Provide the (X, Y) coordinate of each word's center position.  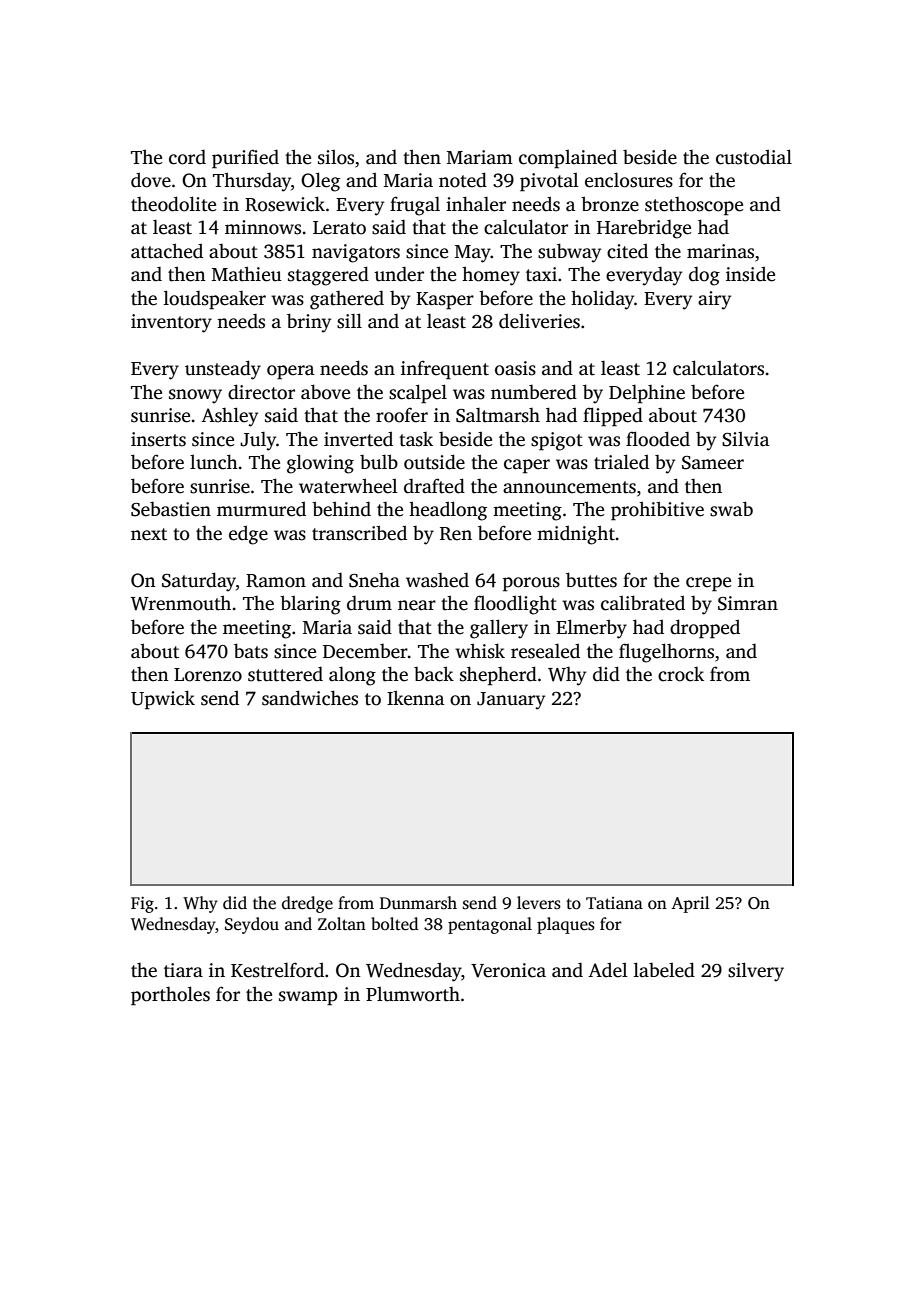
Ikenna (415, 698)
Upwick (163, 700)
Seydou (252, 925)
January (511, 701)
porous (531, 584)
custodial (754, 157)
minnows (263, 227)
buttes (591, 580)
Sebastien (171, 509)
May (473, 254)
